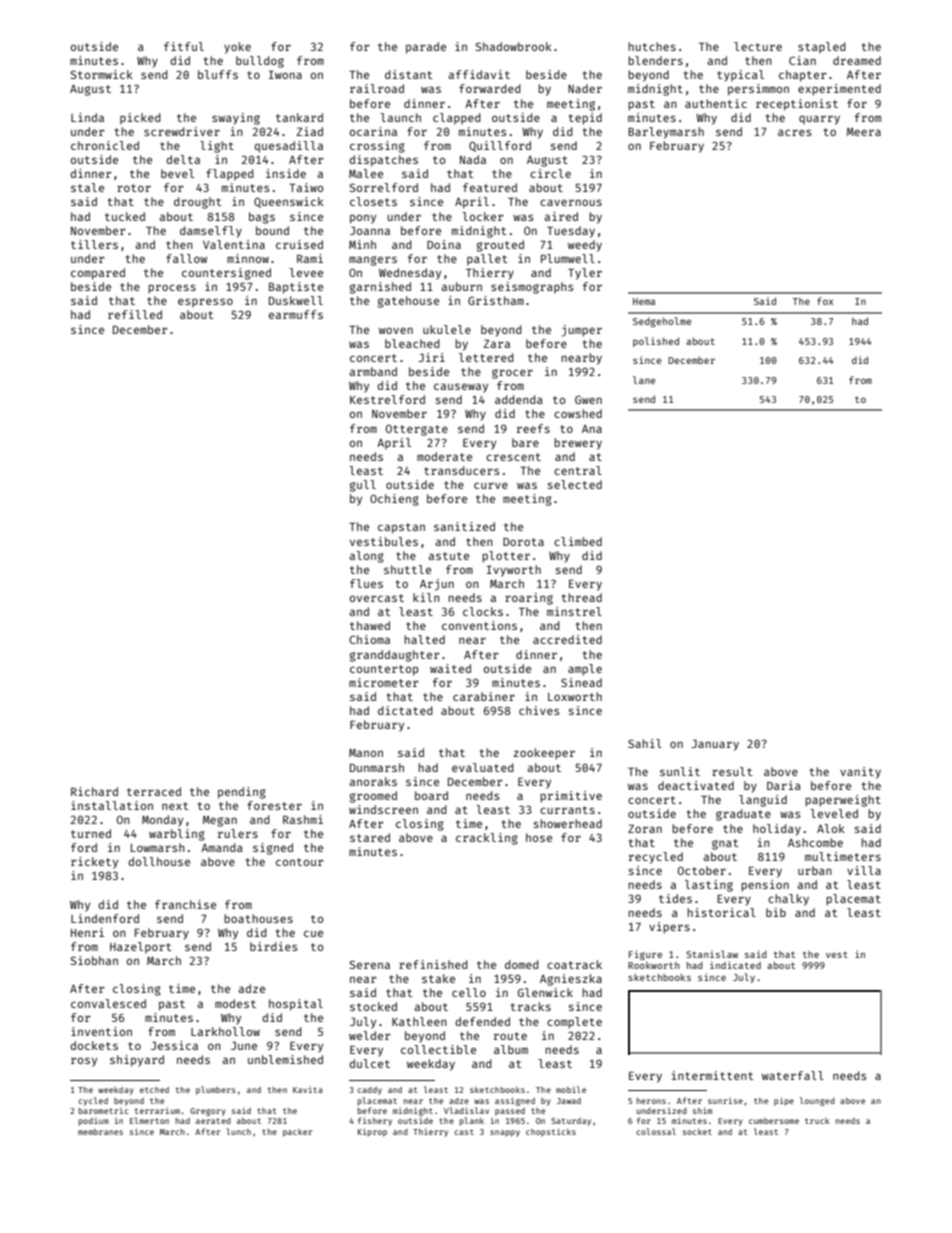 The height and width of the screenshot is (1233, 952). I want to click on socket, so click(697, 1131).
